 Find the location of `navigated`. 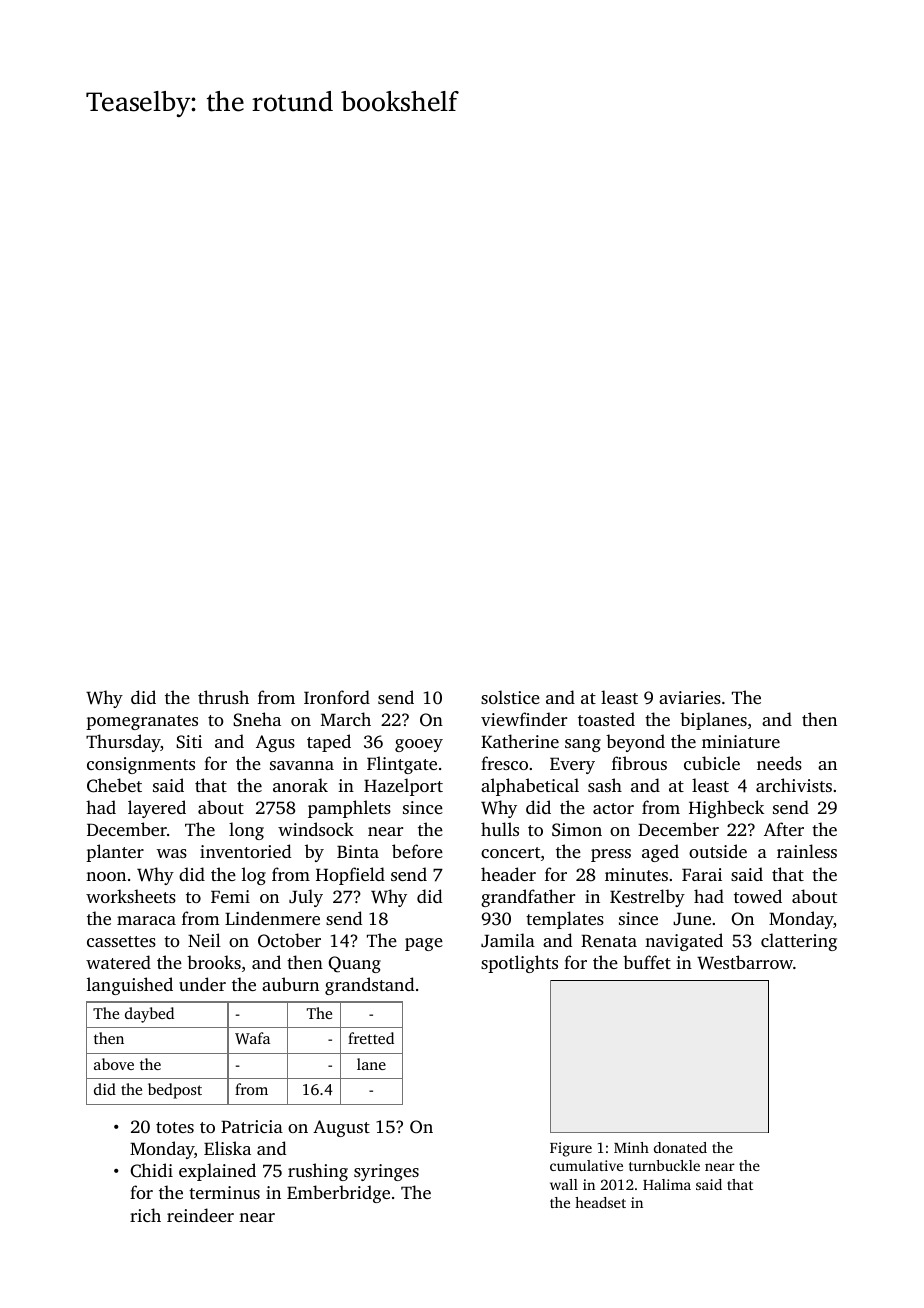

navigated is located at coordinates (684, 942).
